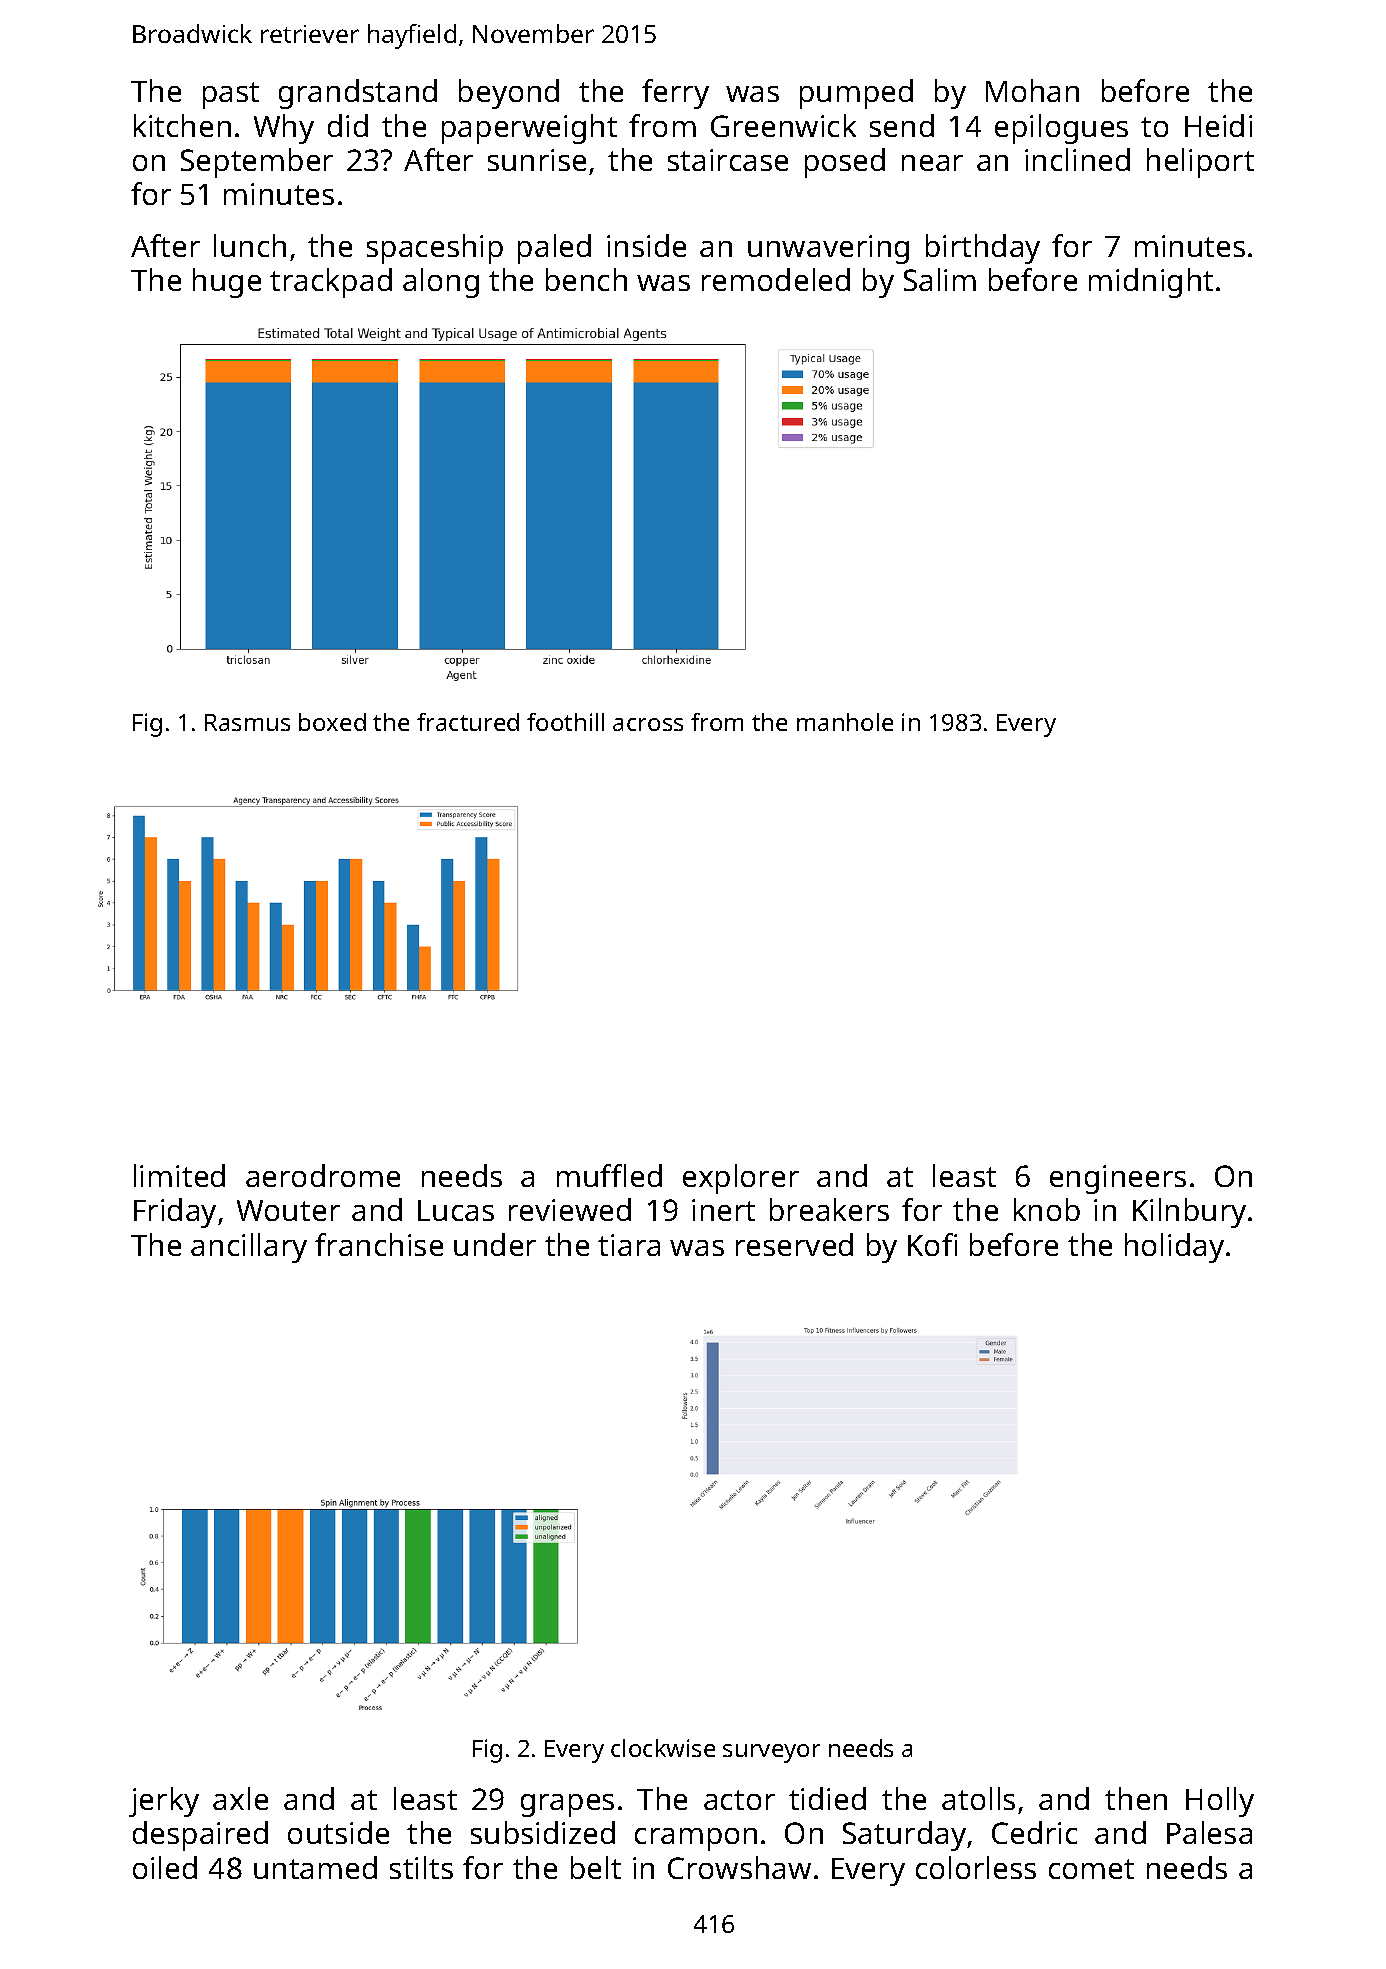 The height and width of the screenshot is (1969, 1386). Describe the element at coordinates (728, 160) in the screenshot. I see `staircase` at that location.
